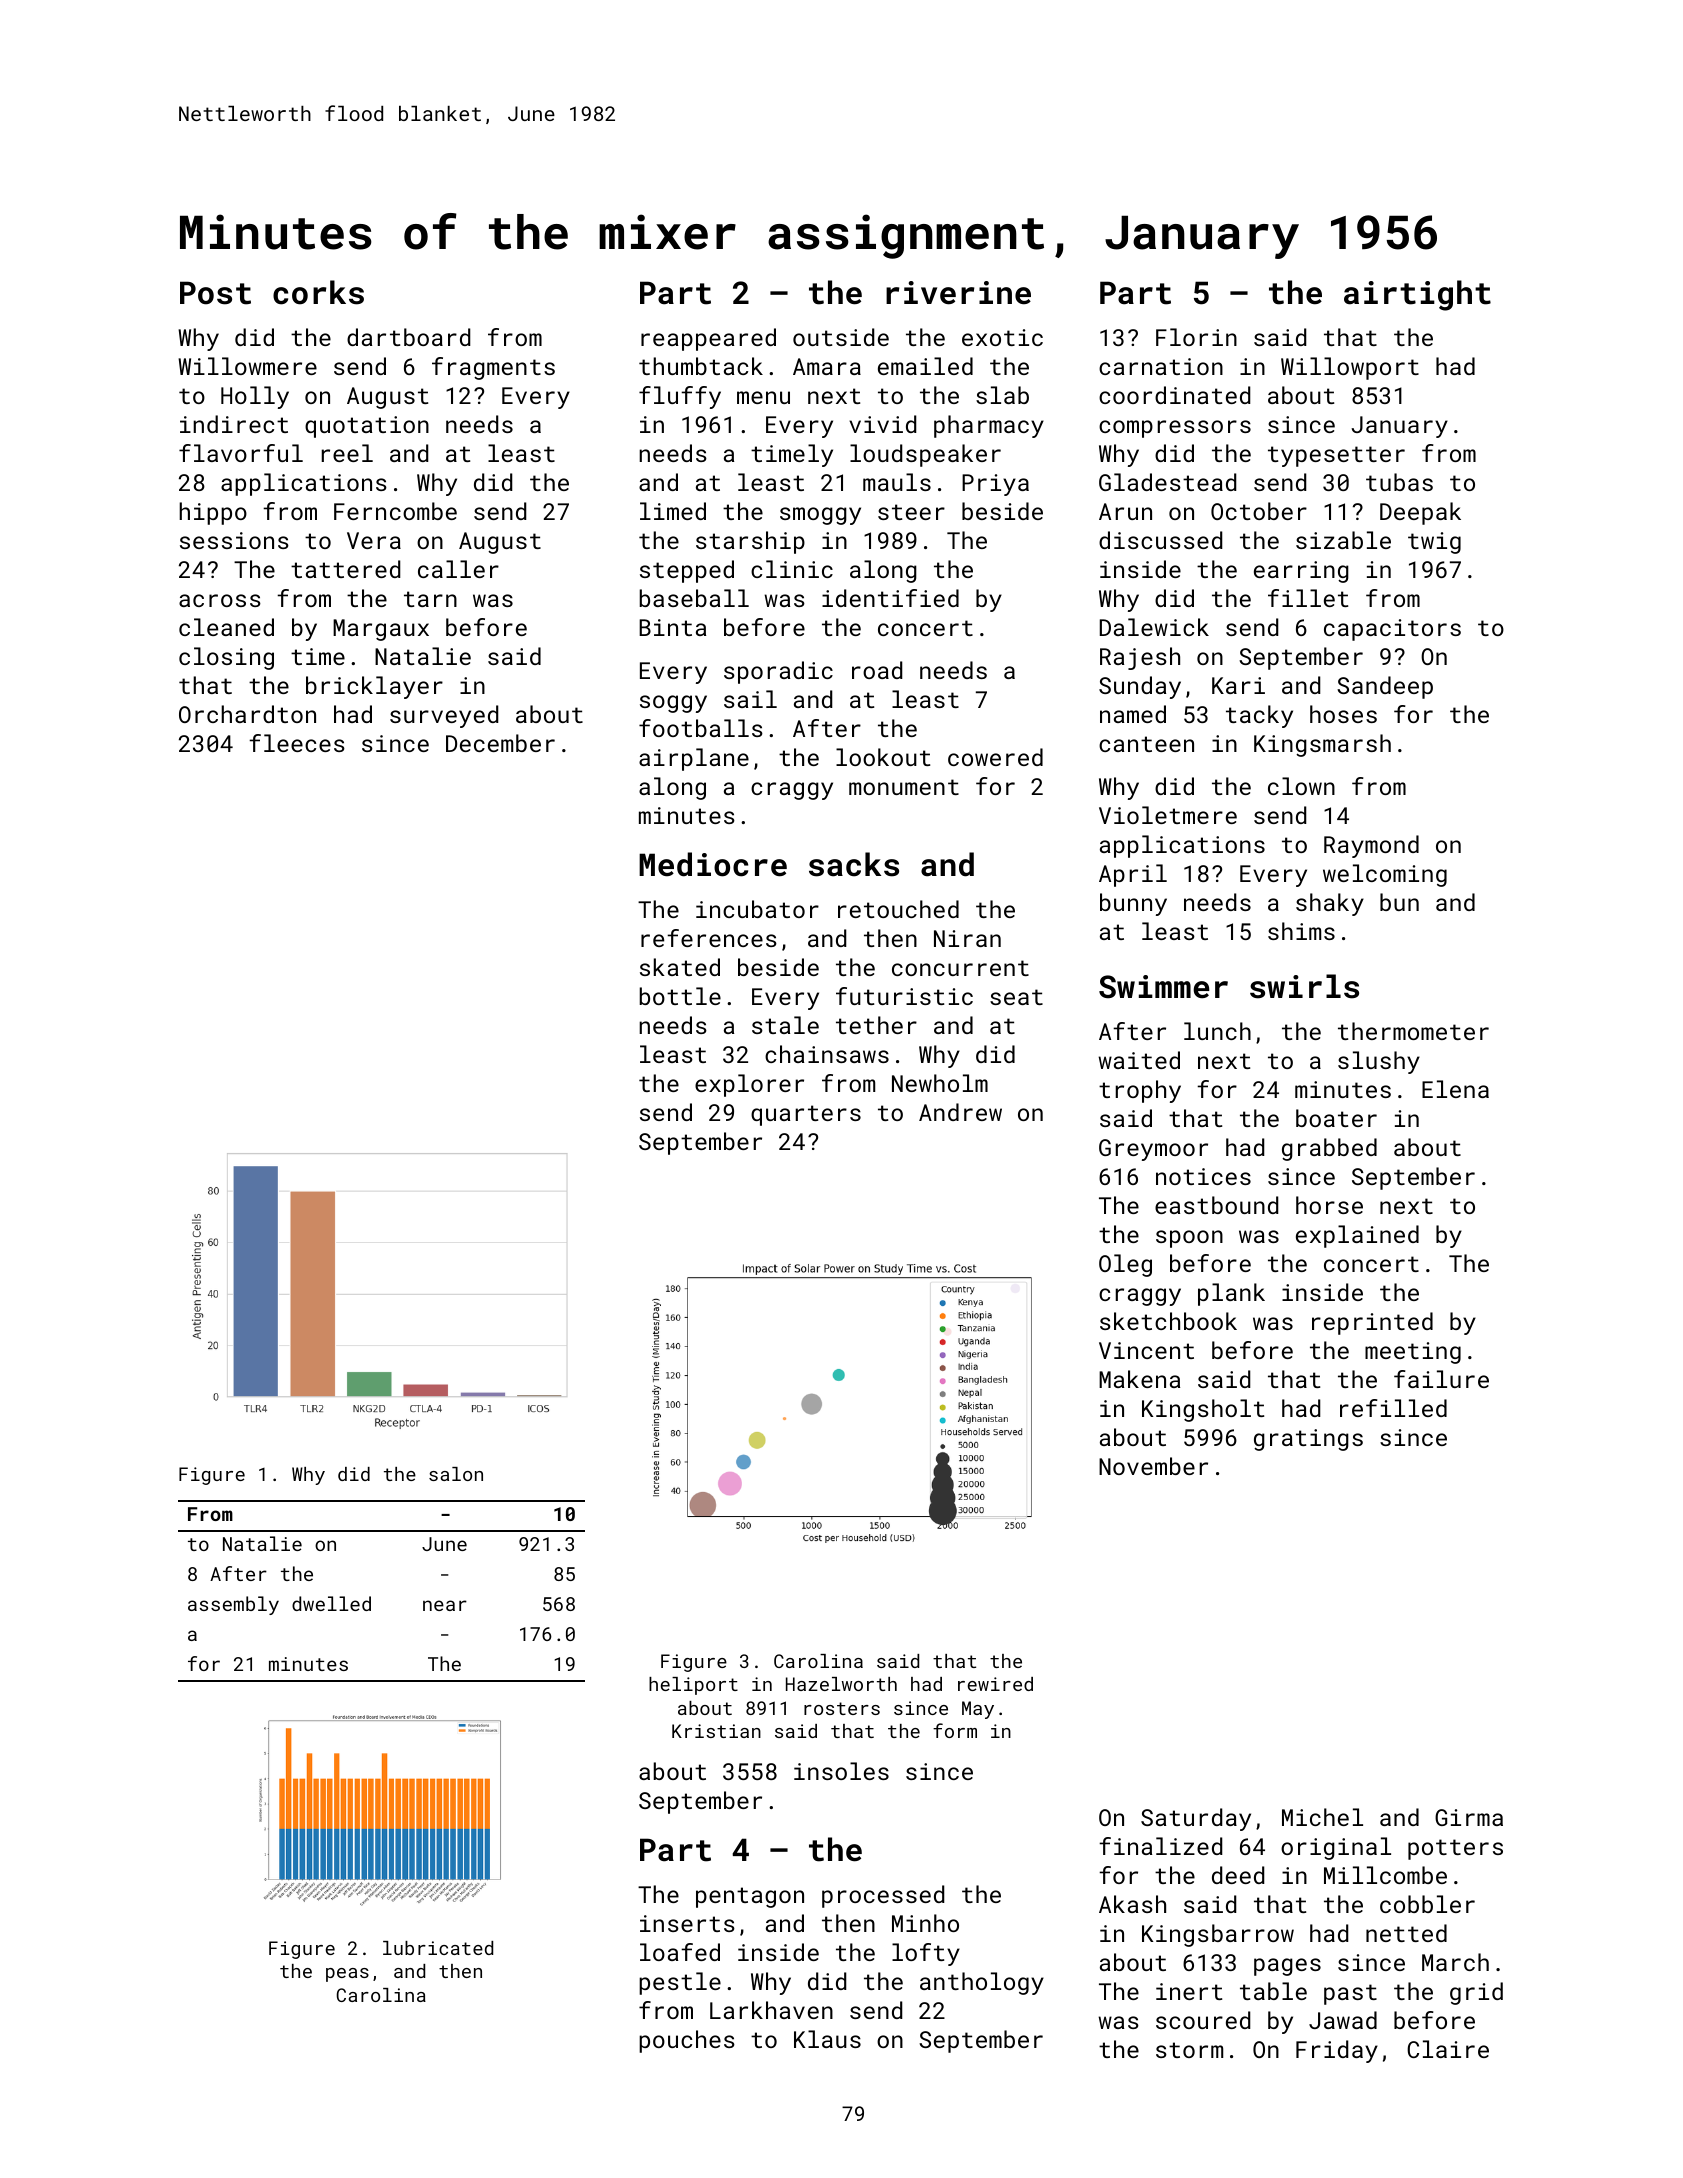 This document has height=2178, width=1683. Describe the element at coordinates (841, 337) in the document. I see `outside` at that location.
